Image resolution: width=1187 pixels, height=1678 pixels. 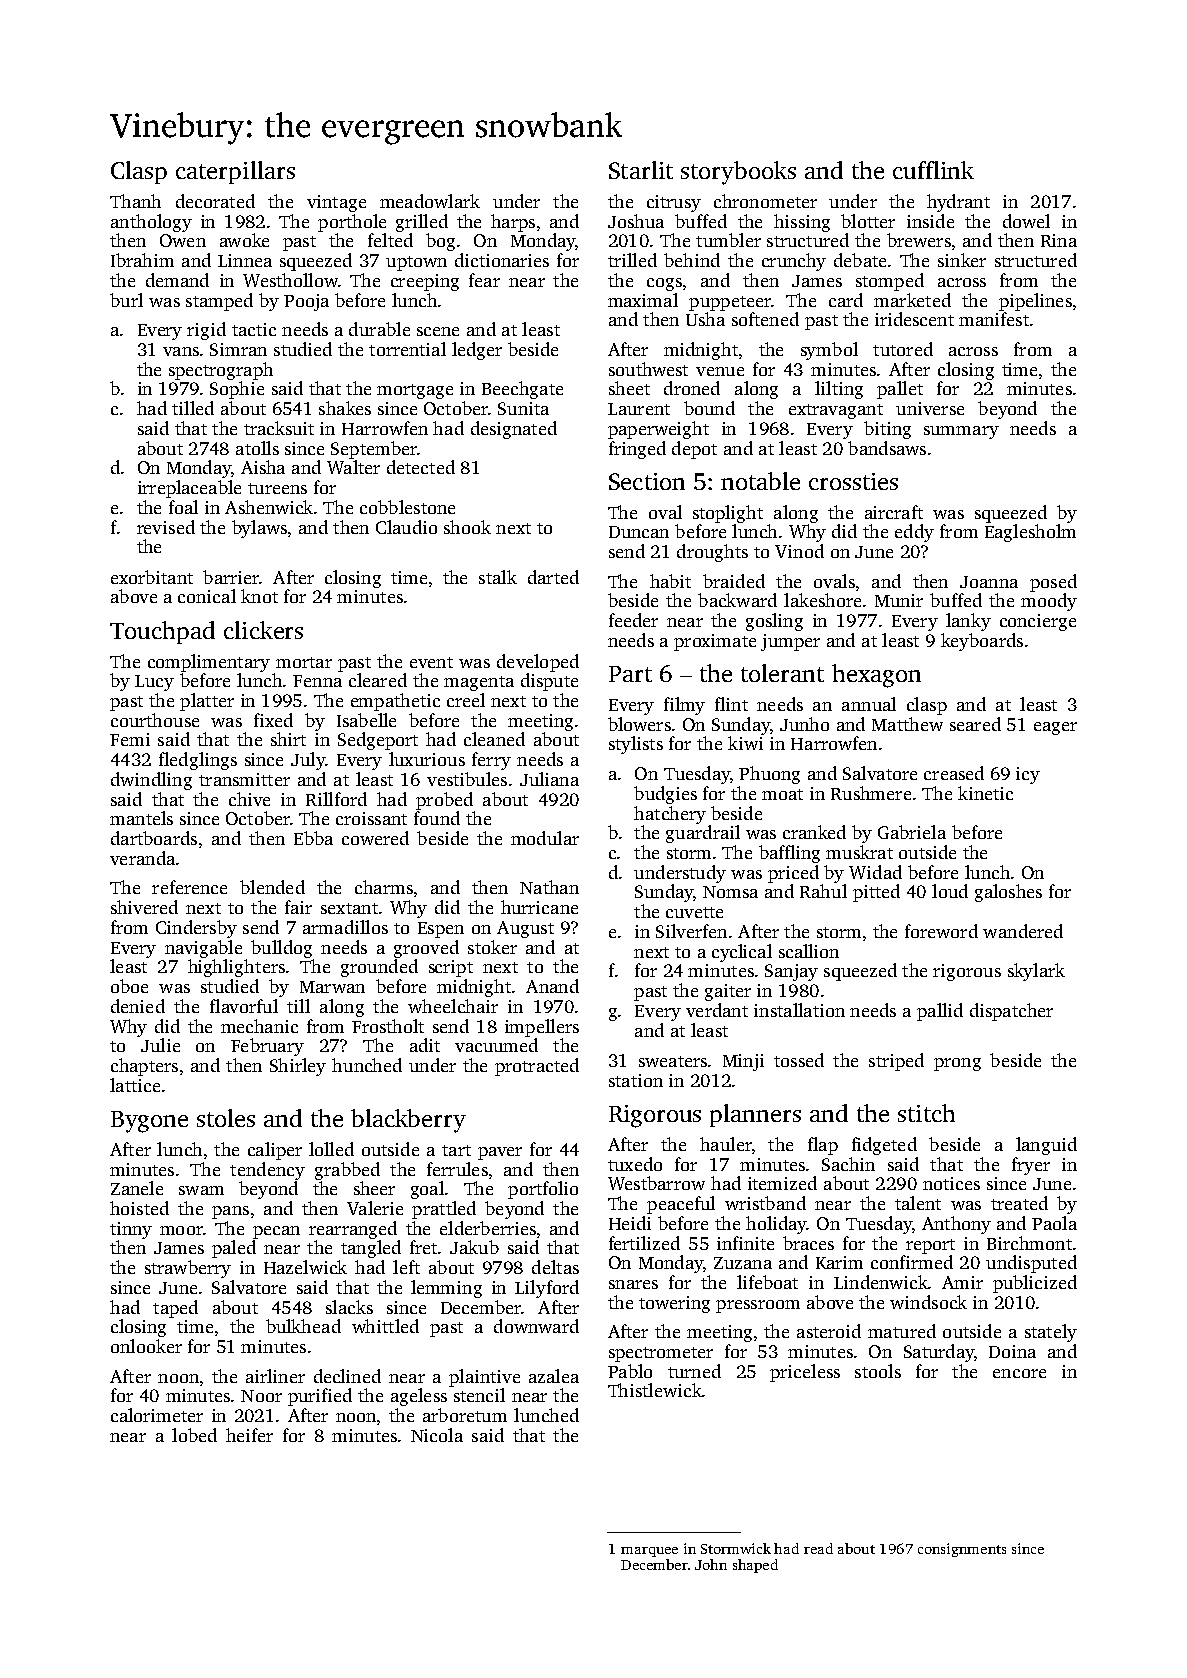 I want to click on verdant, so click(x=717, y=1010).
